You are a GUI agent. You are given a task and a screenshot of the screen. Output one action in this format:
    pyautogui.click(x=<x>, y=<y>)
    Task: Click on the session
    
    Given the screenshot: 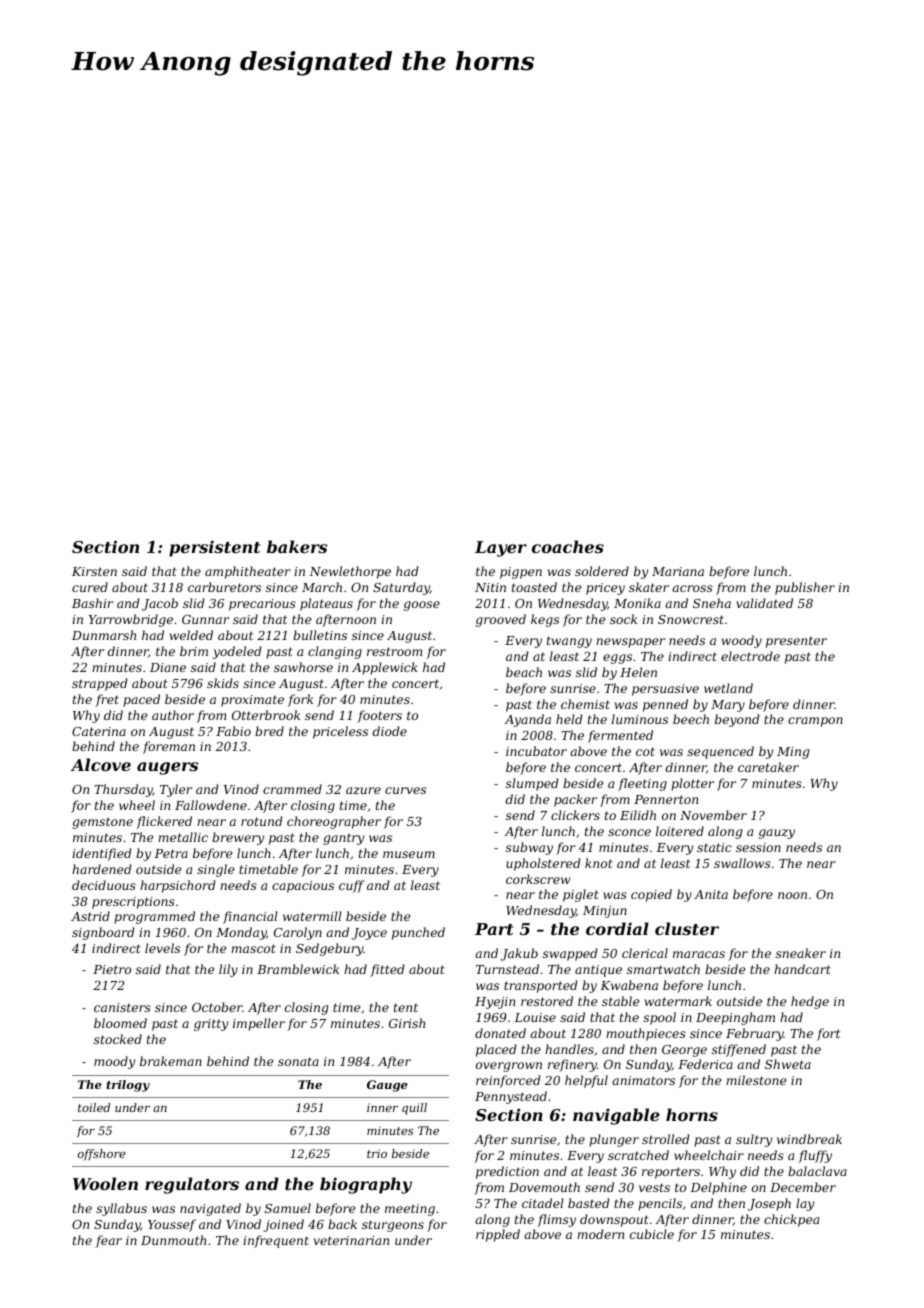 What is the action you would take?
    pyautogui.click(x=758, y=847)
